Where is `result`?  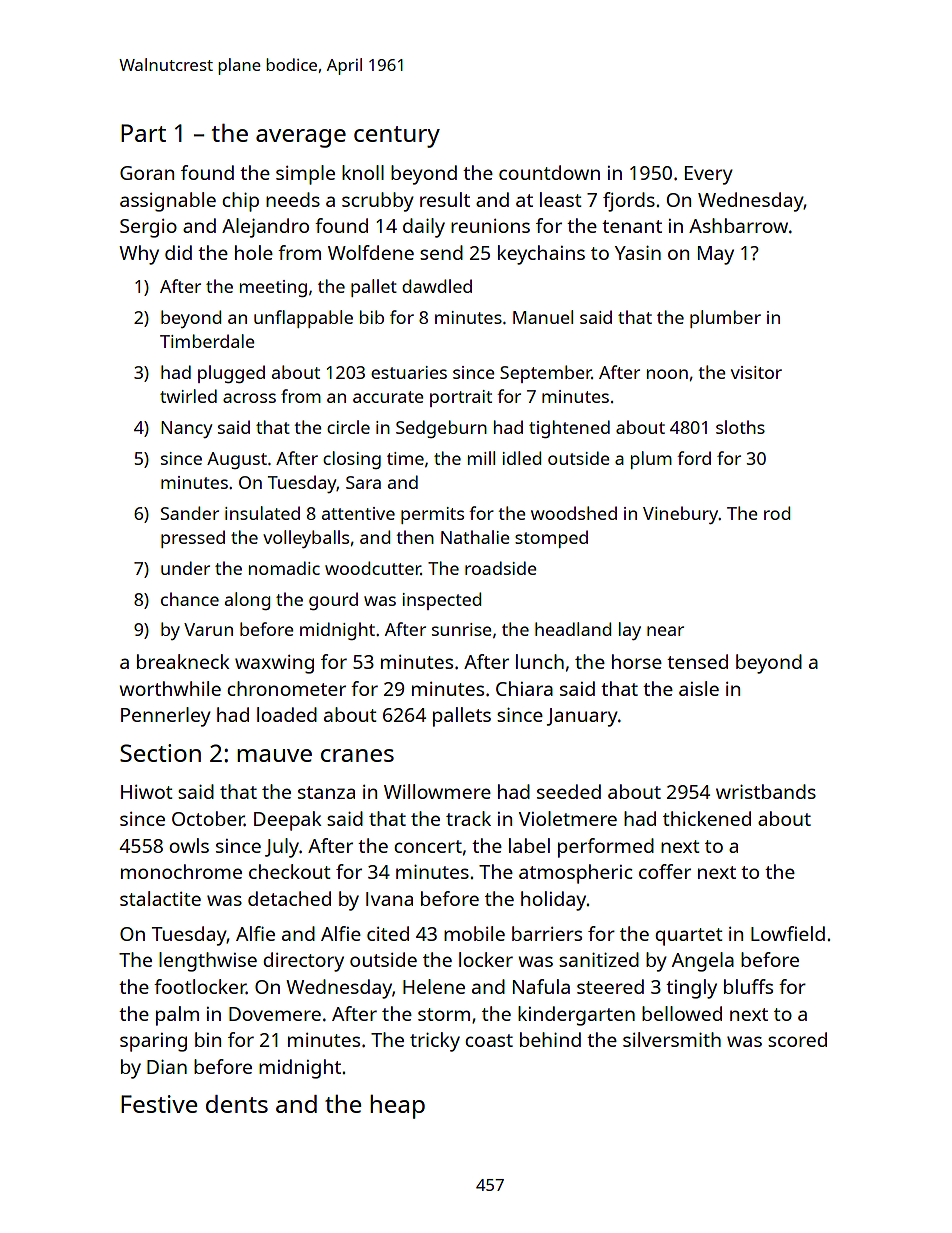
result is located at coordinates (445, 199).
